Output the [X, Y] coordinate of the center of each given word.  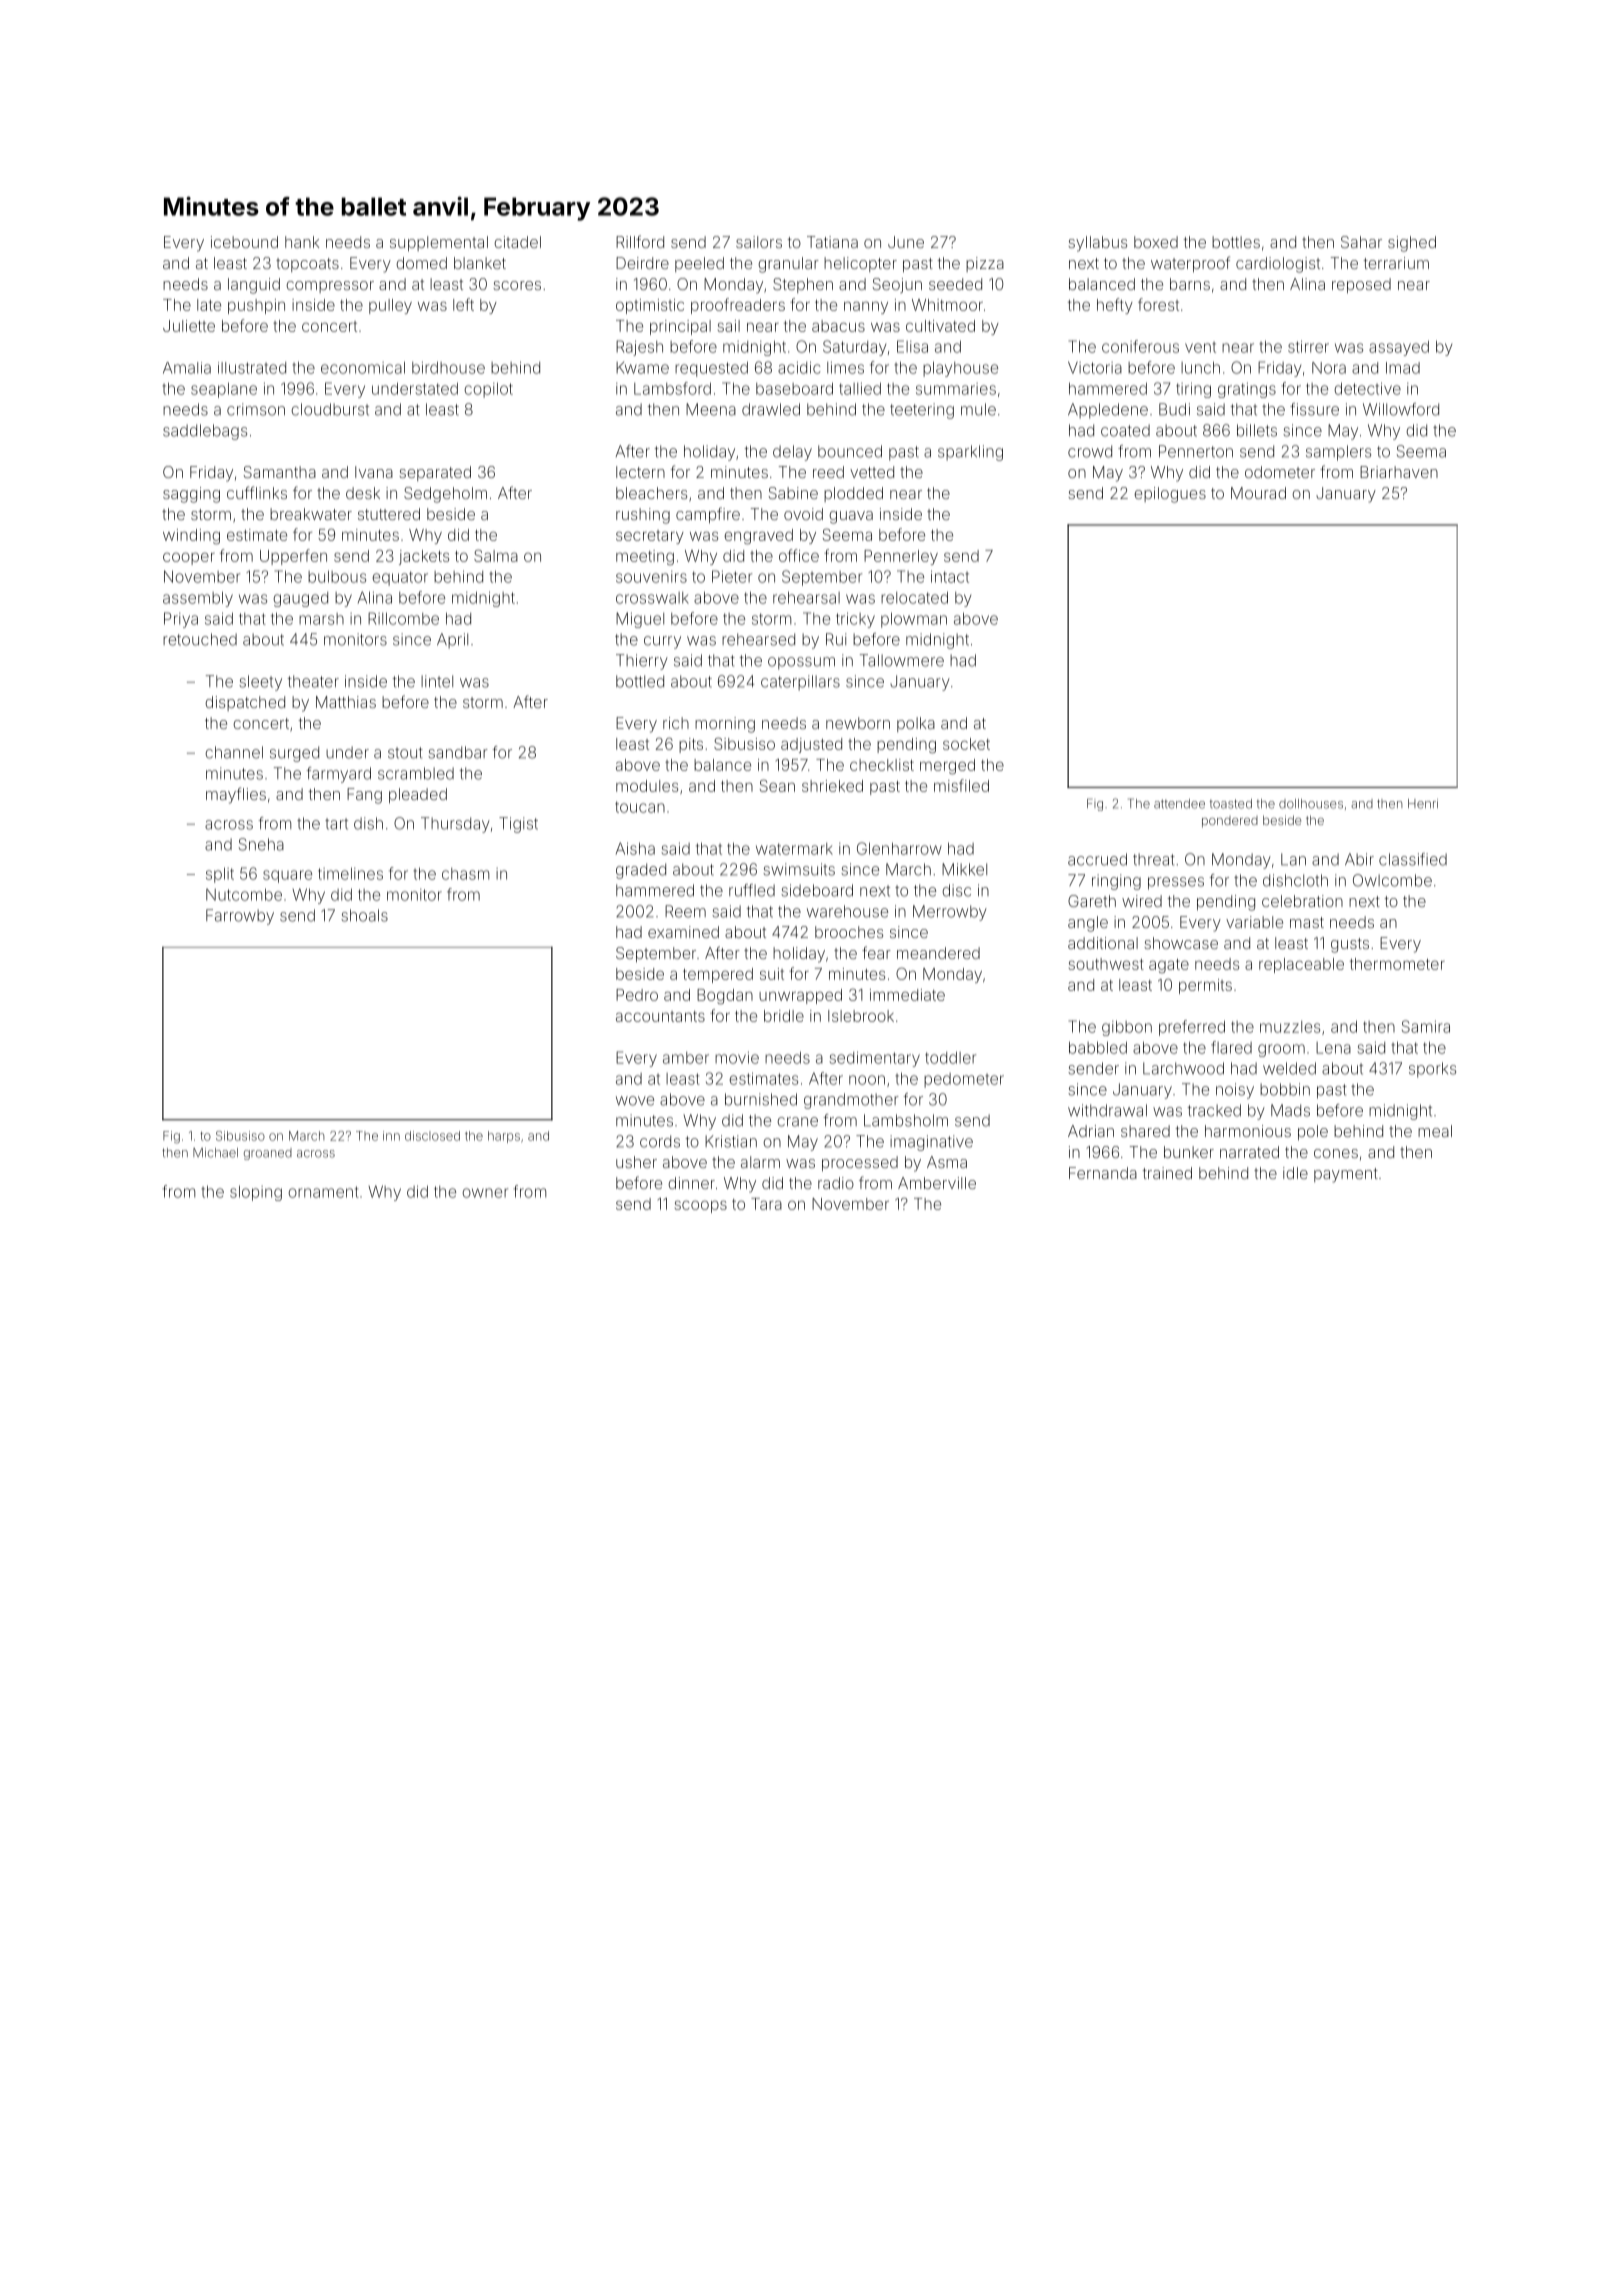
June [906, 242]
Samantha [279, 472]
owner [485, 1193]
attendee [1179, 804]
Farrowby [240, 917]
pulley [390, 306]
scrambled [416, 773]
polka [916, 724]
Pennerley [901, 557]
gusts [1350, 945]
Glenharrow [899, 848]
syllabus [1097, 244]
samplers [1338, 453]
